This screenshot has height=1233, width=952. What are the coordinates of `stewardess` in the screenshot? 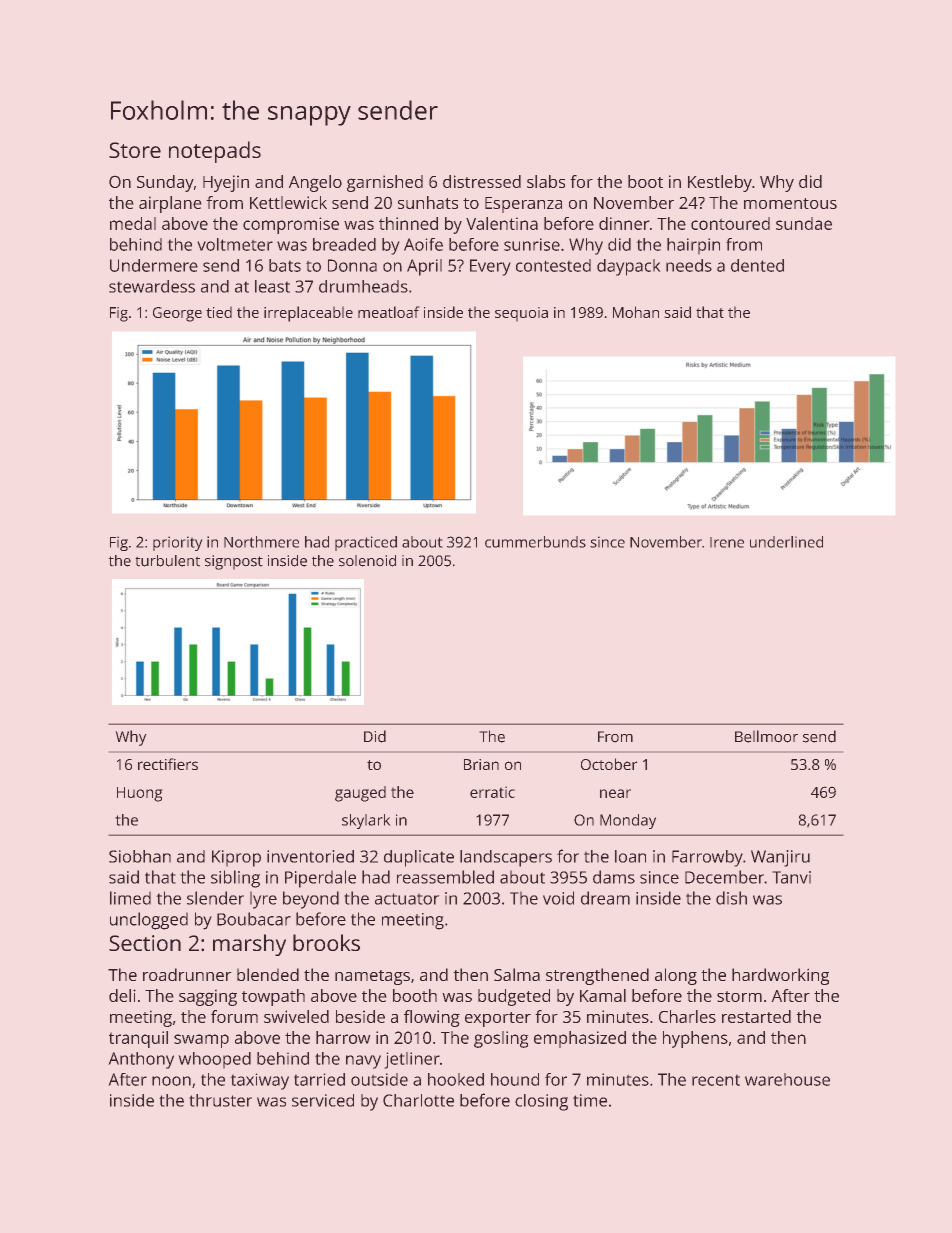 It's located at (152, 286).
